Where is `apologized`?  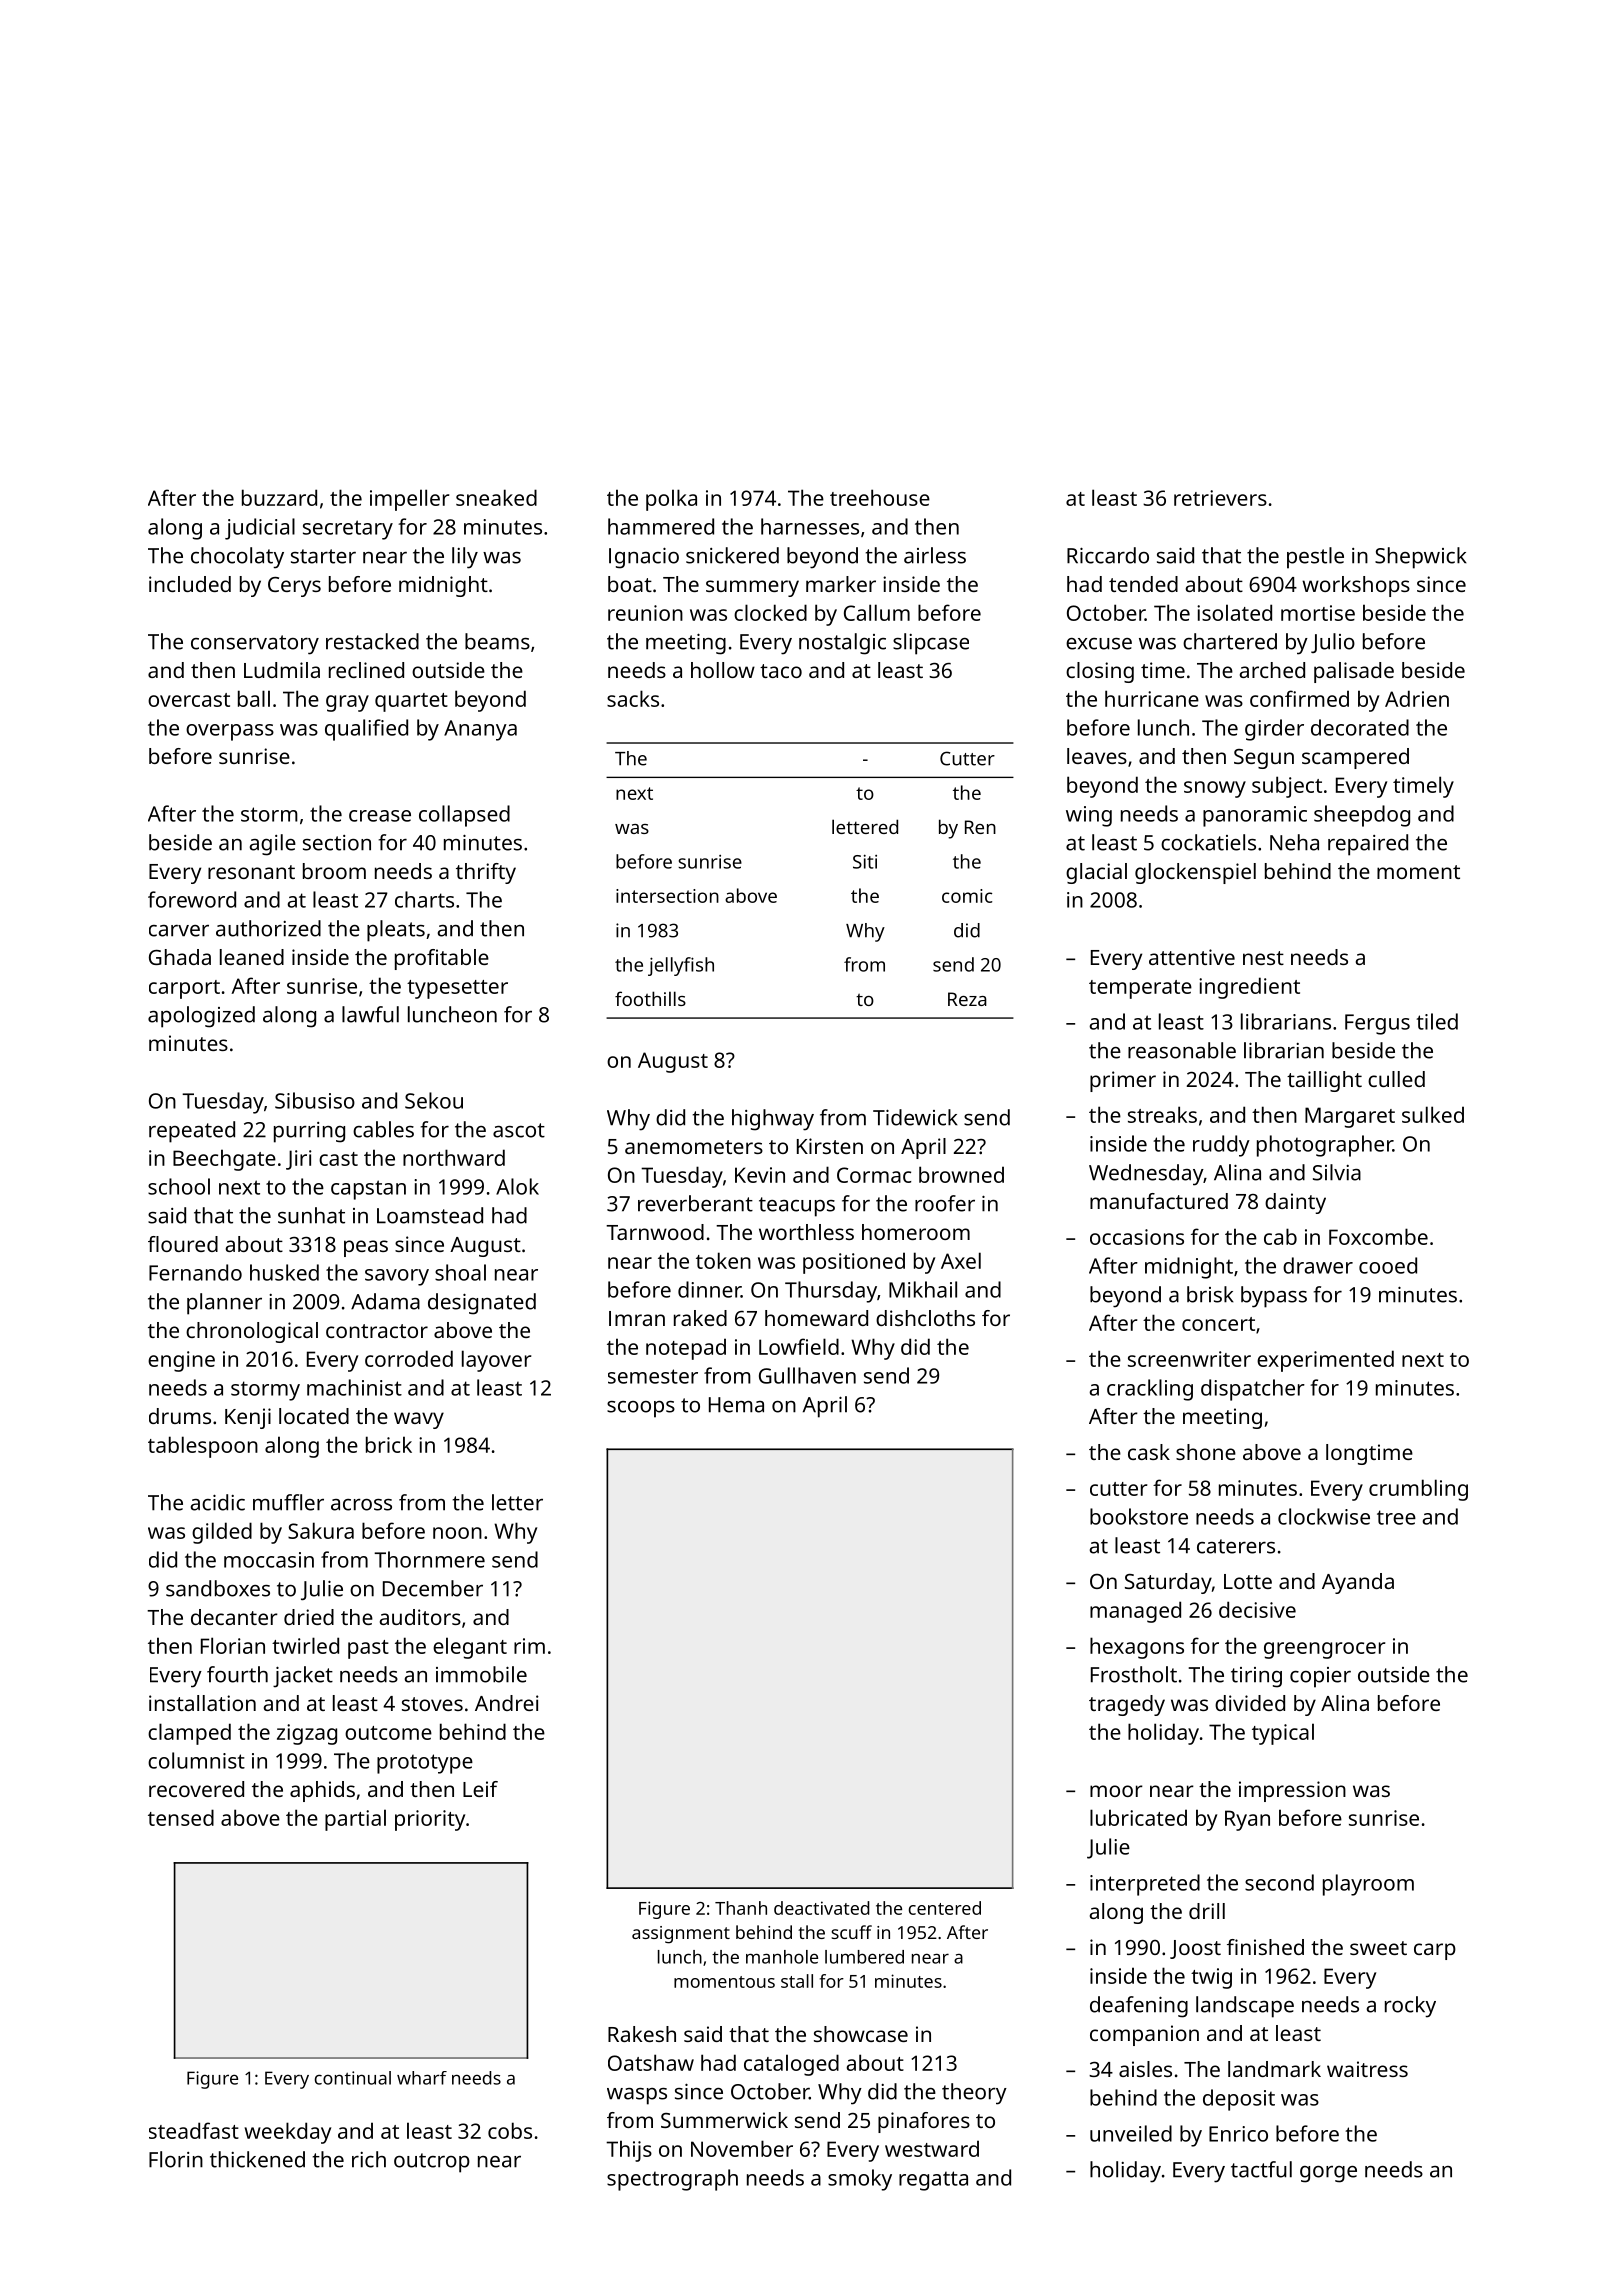 apologized is located at coordinates (201, 1017).
